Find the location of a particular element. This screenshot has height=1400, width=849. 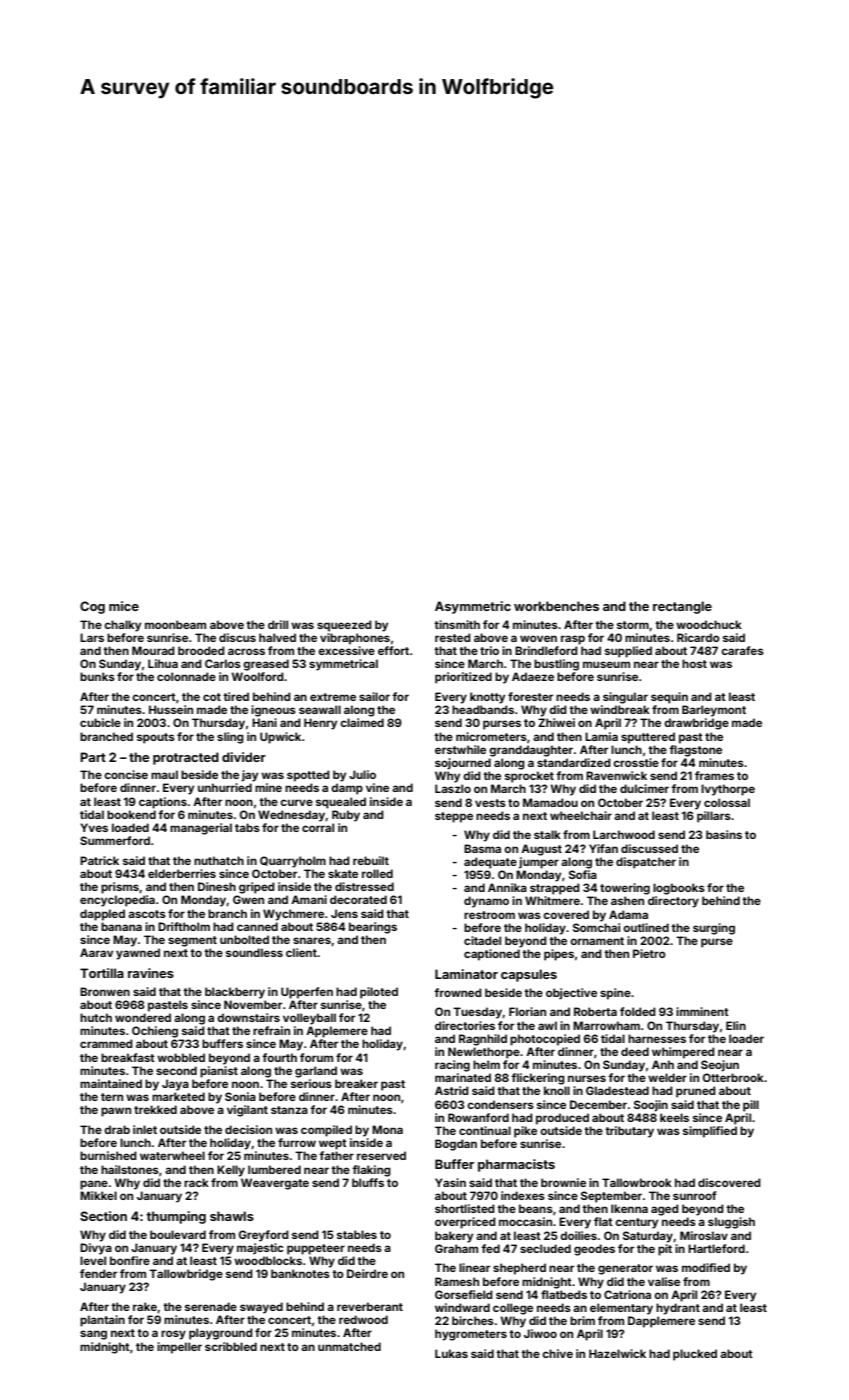

racing is located at coordinates (452, 1066).
